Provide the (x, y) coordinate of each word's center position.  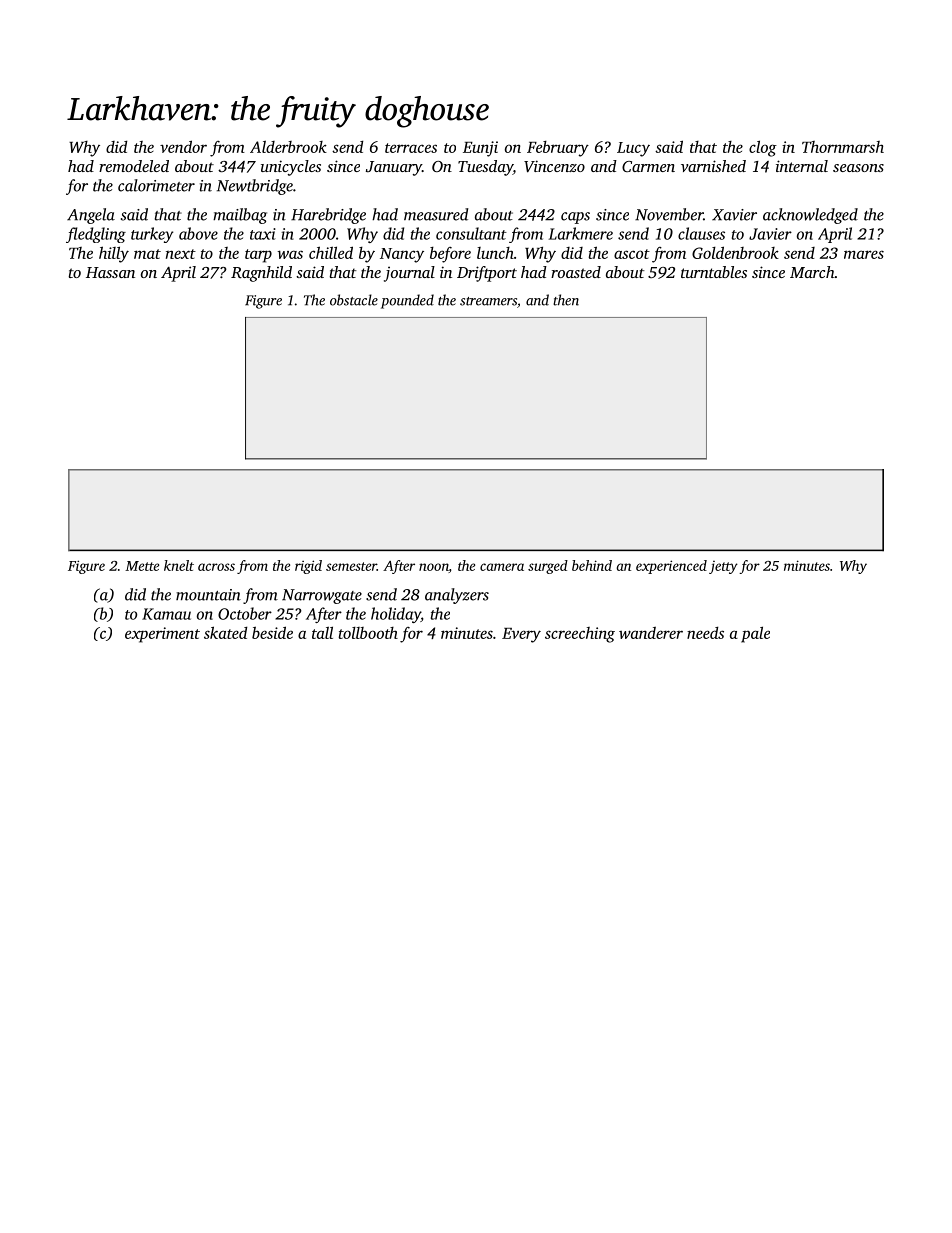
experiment (162, 635)
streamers (488, 301)
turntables (714, 272)
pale (755, 634)
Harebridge (328, 216)
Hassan (110, 272)
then (566, 300)
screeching (580, 635)
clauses (701, 233)
